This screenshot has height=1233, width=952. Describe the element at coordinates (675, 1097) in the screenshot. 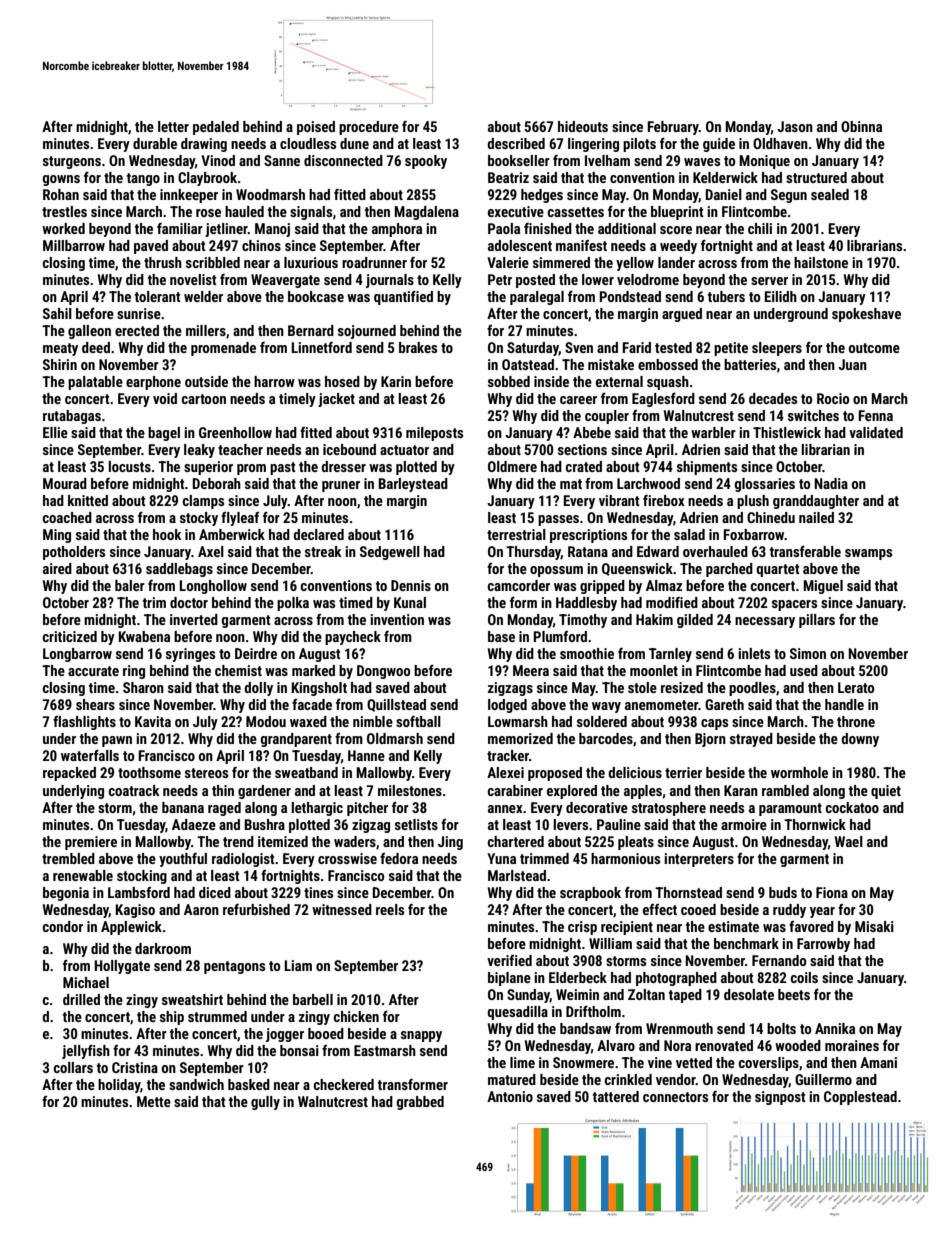

I see `connectors` at that location.
